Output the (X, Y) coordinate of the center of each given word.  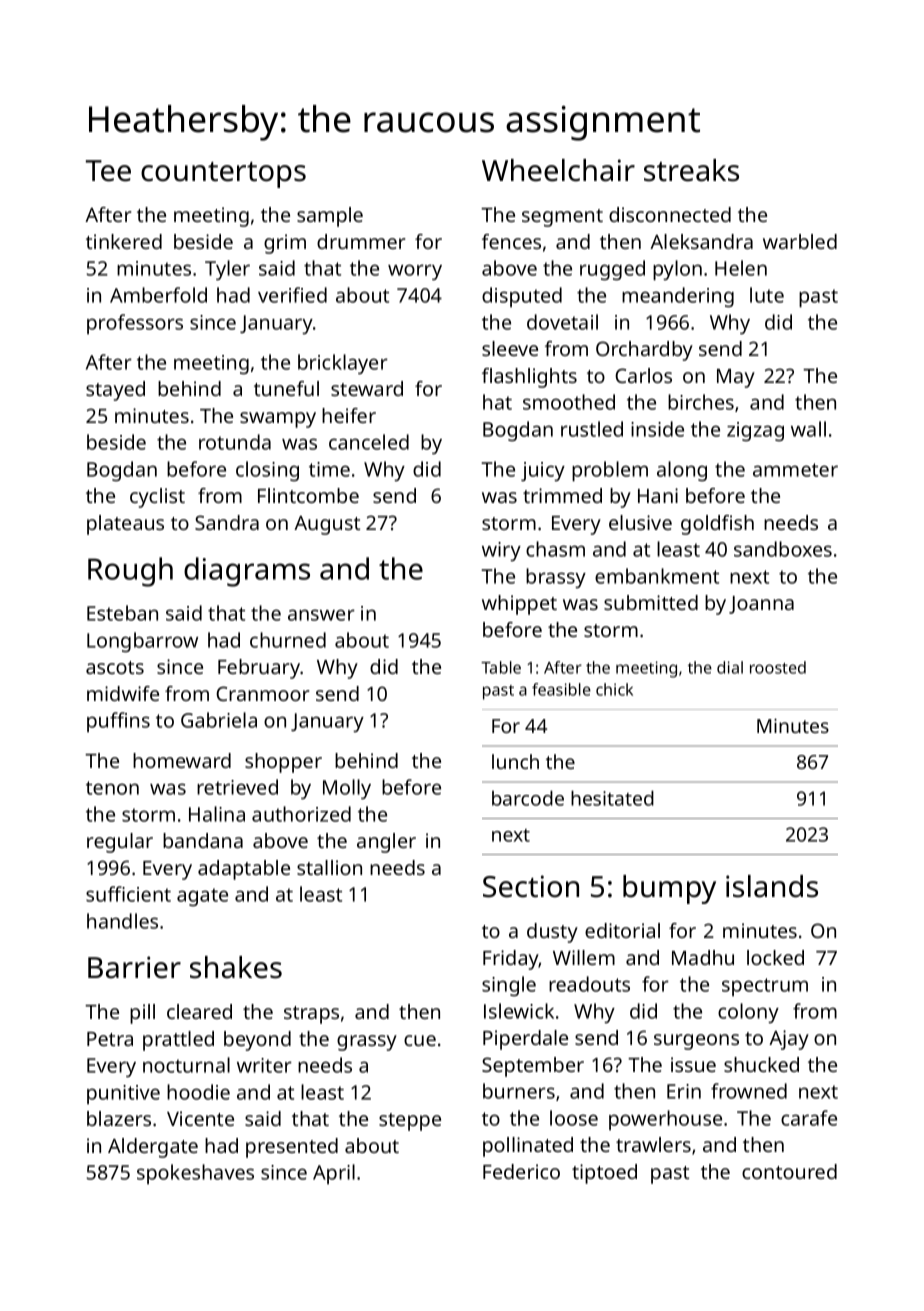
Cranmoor (263, 693)
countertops (223, 175)
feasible (561, 689)
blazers (119, 1118)
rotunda (235, 442)
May (736, 378)
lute (767, 295)
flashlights (529, 378)
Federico (521, 1171)
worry (415, 272)
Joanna (761, 605)
